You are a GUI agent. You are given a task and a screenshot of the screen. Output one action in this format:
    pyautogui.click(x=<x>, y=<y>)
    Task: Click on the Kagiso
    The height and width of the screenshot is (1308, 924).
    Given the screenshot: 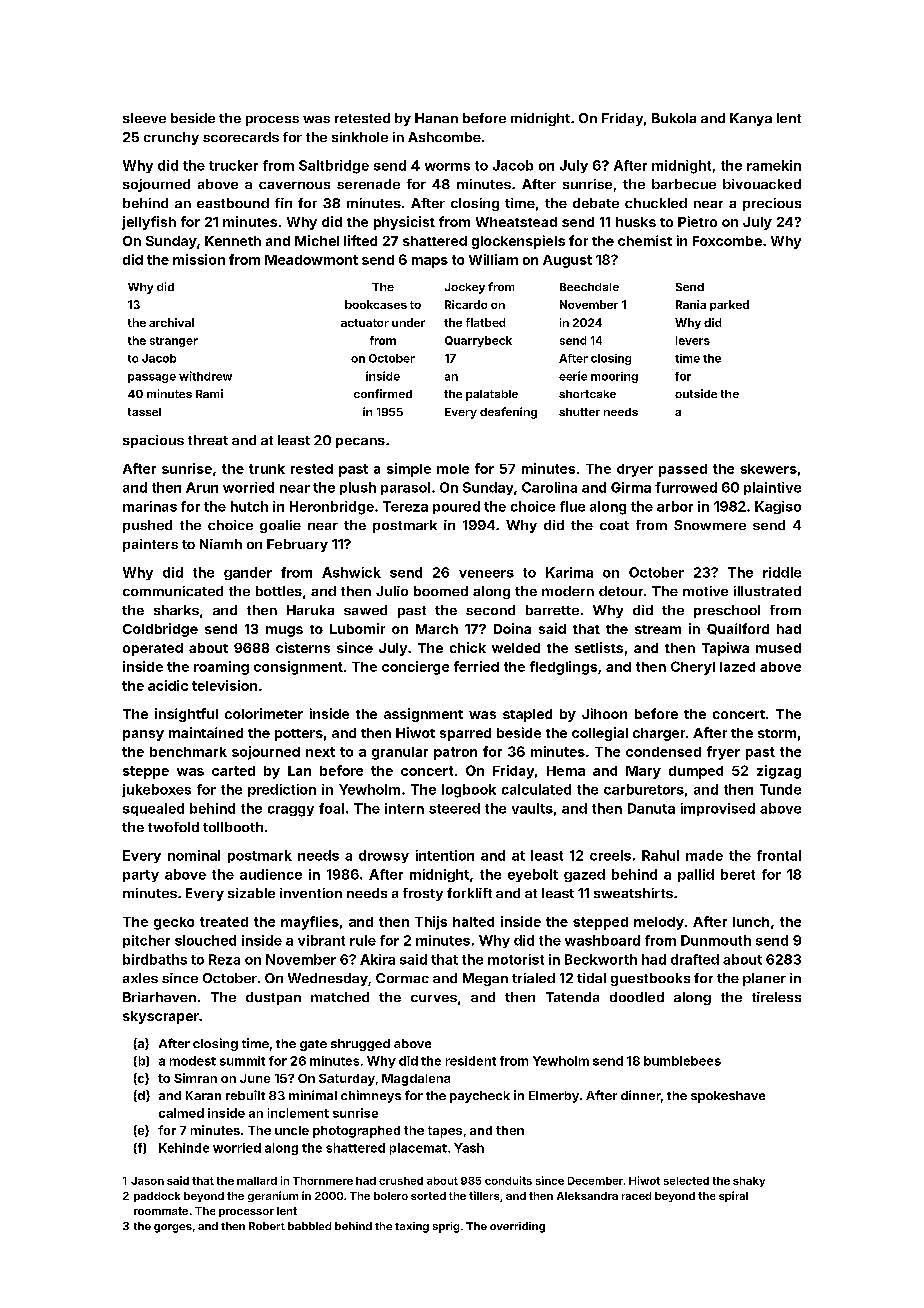 What is the action you would take?
    pyautogui.click(x=778, y=507)
